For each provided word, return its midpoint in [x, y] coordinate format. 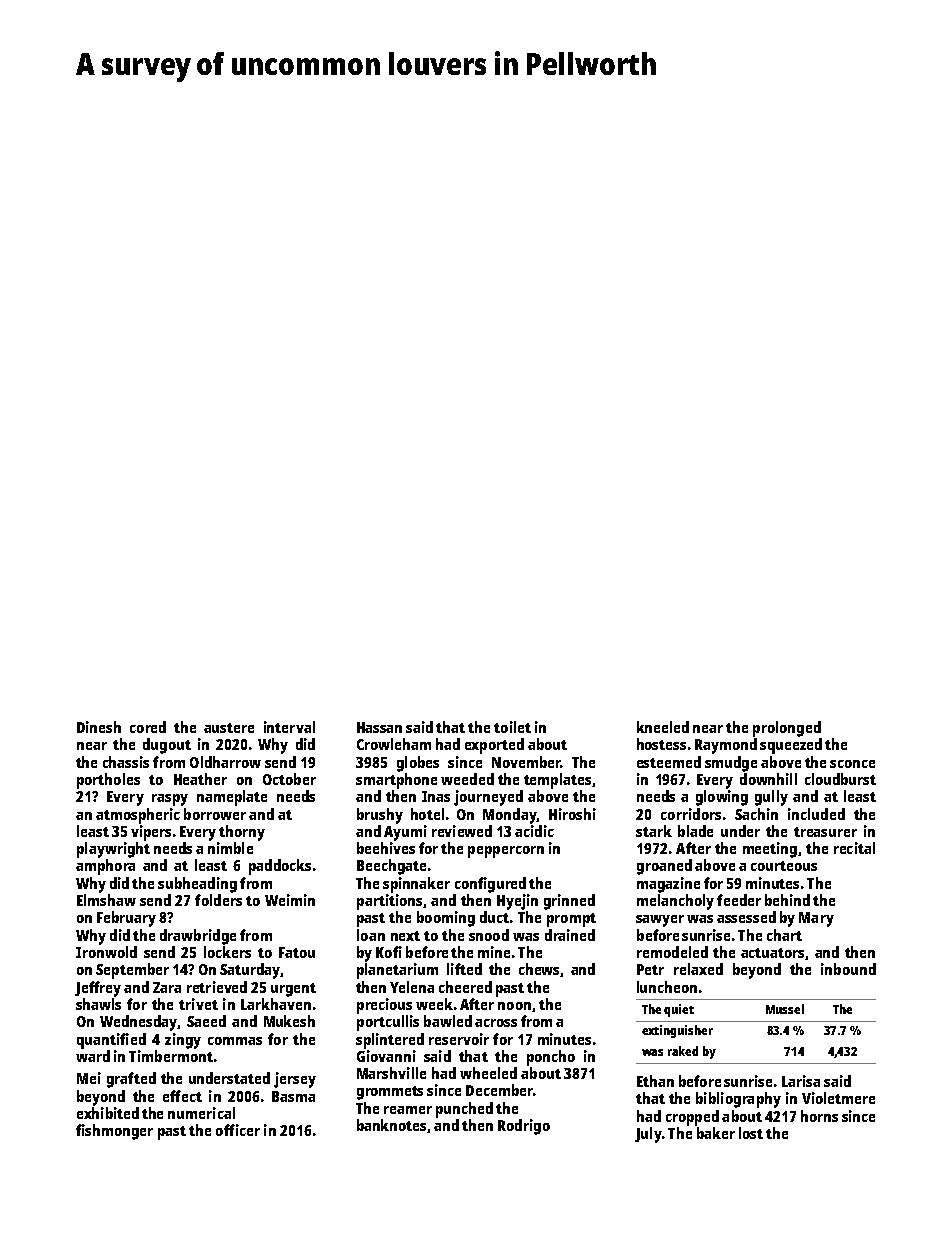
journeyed [488, 798]
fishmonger [114, 1132]
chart [784, 935]
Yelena [412, 987]
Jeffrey [98, 989]
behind [787, 900]
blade [695, 831]
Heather [200, 779]
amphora [105, 867]
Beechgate [391, 867]
